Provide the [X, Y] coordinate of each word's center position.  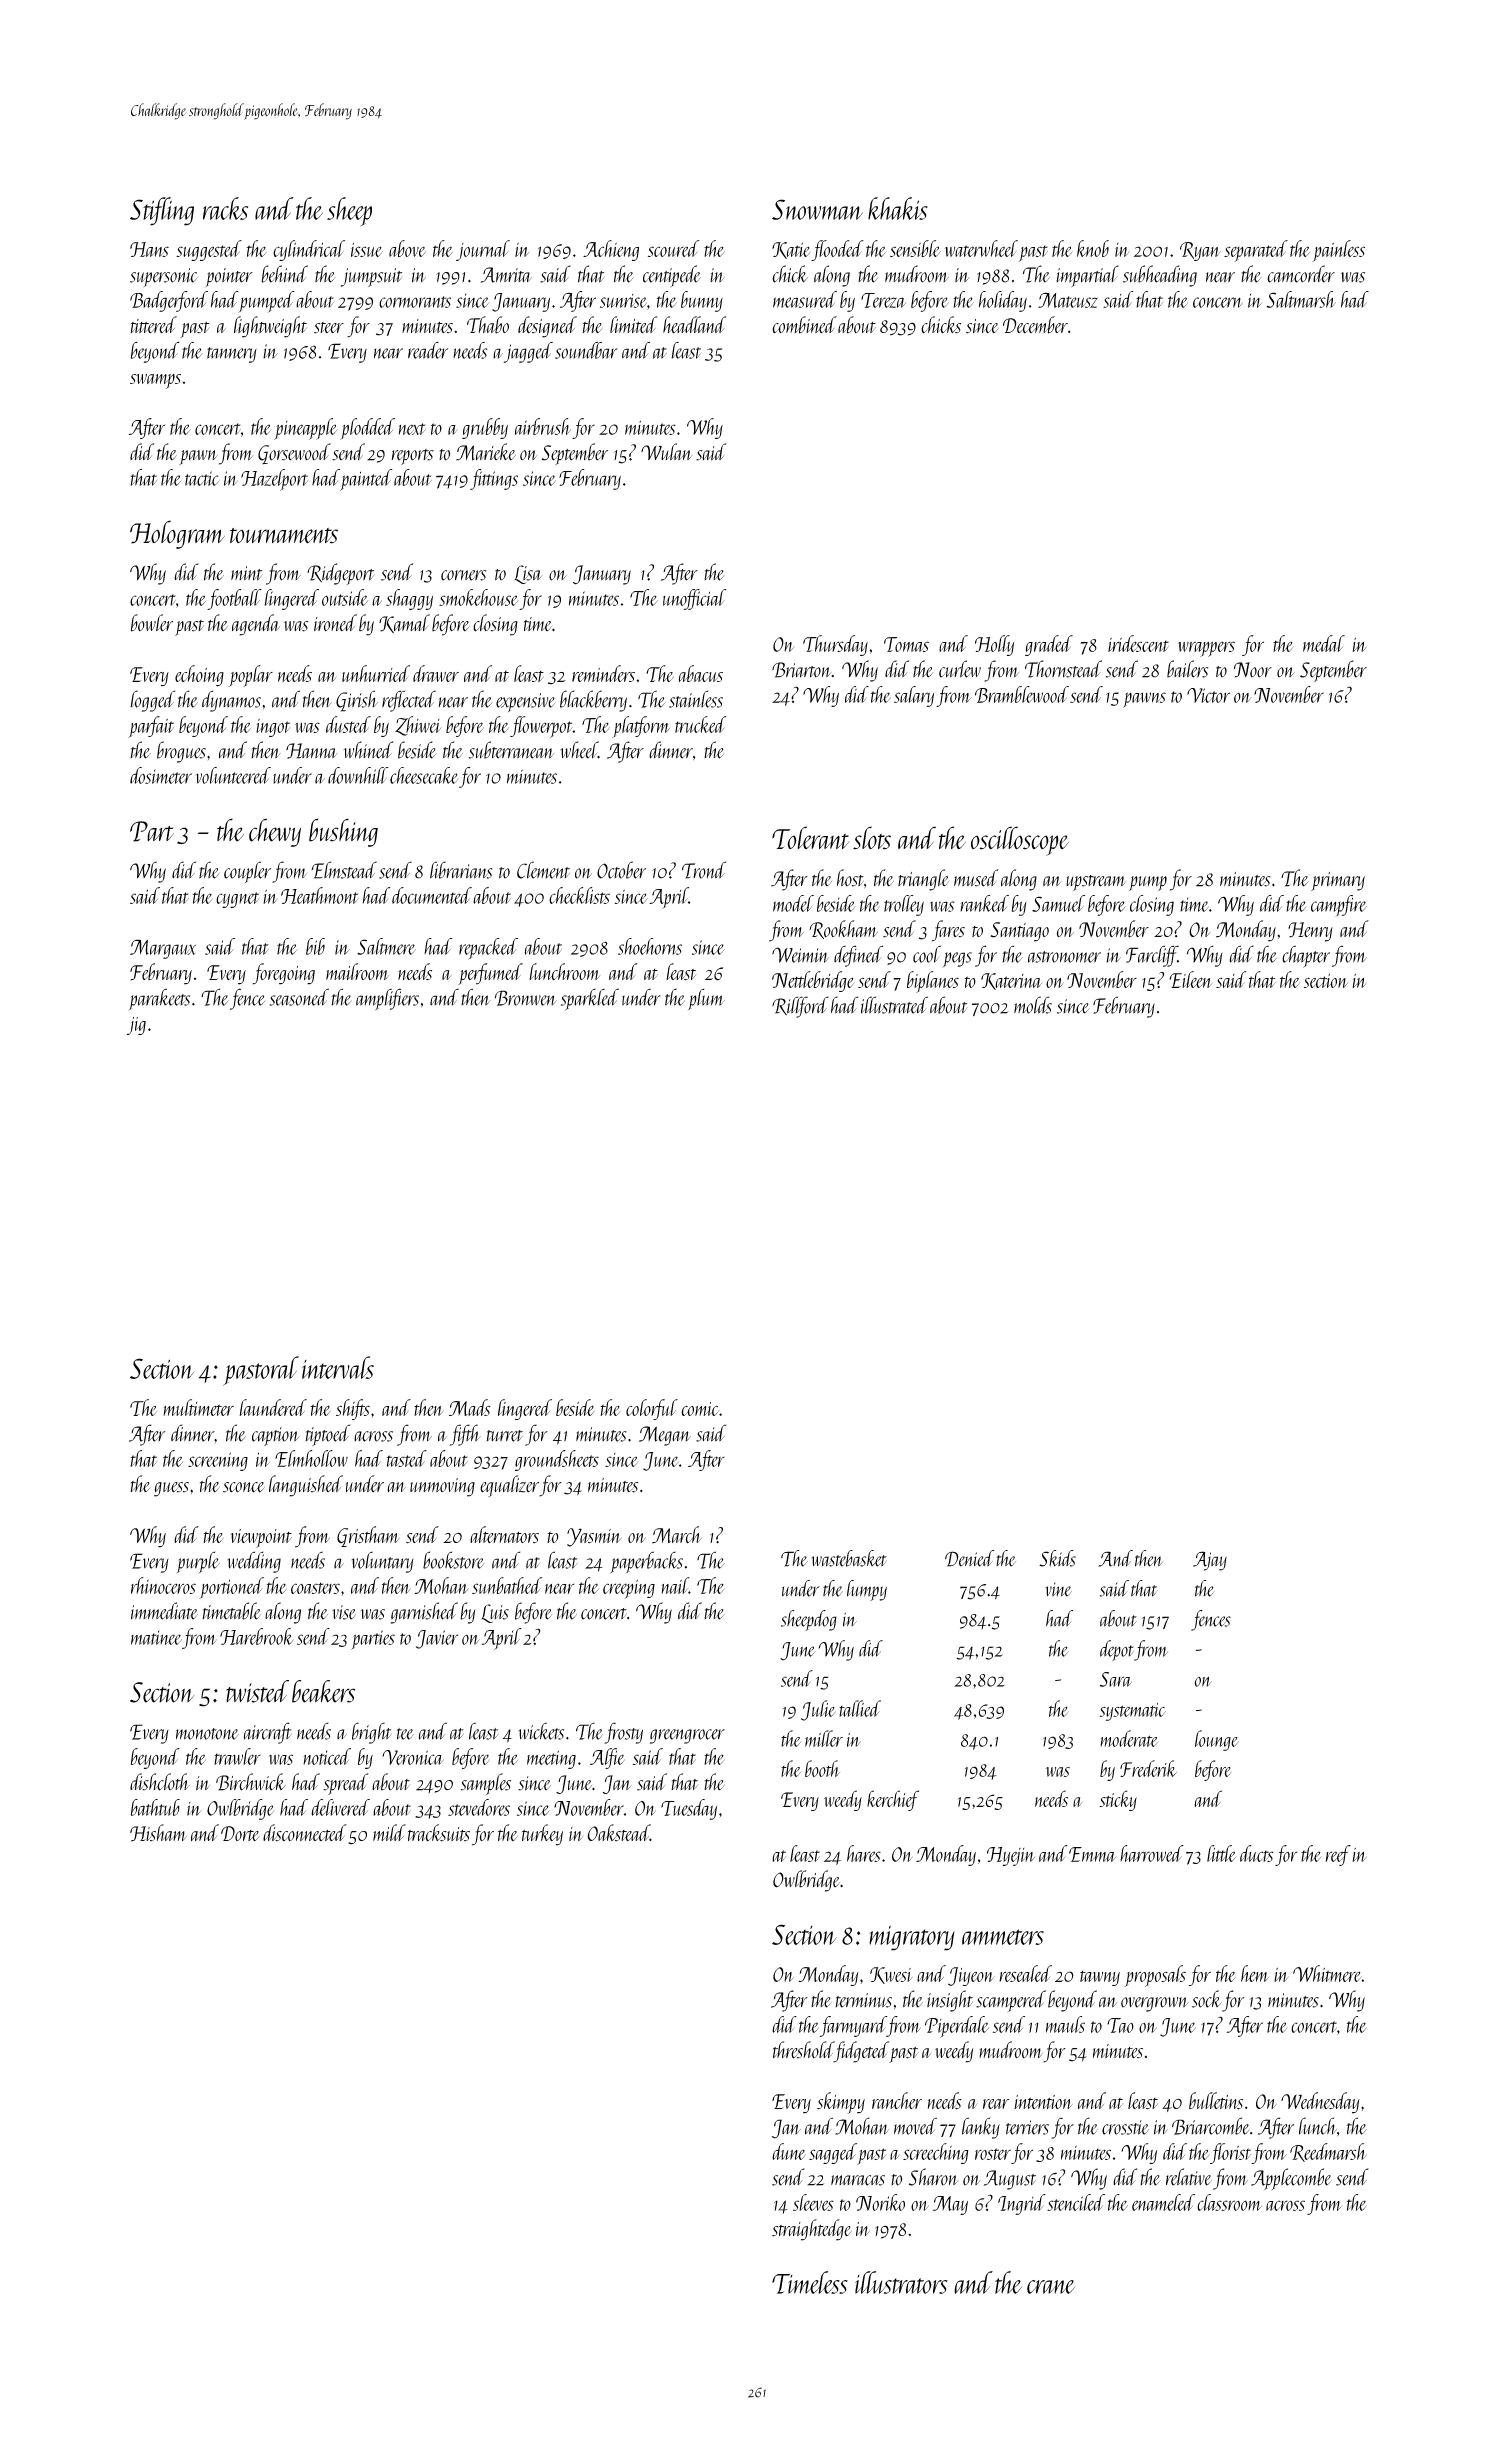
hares [864, 1853]
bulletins [1216, 2101]
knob [1093, 248]
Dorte [240, 1833]
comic [700, 1409]
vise [344, 1612]
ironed [335, 622]
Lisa [528, 574]
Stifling [162, 211]
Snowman [817, 209]
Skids [1057, 1558]
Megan [665, 1436]
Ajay [1210, 1561]
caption [275, 1436]
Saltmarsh [1301, 299]
